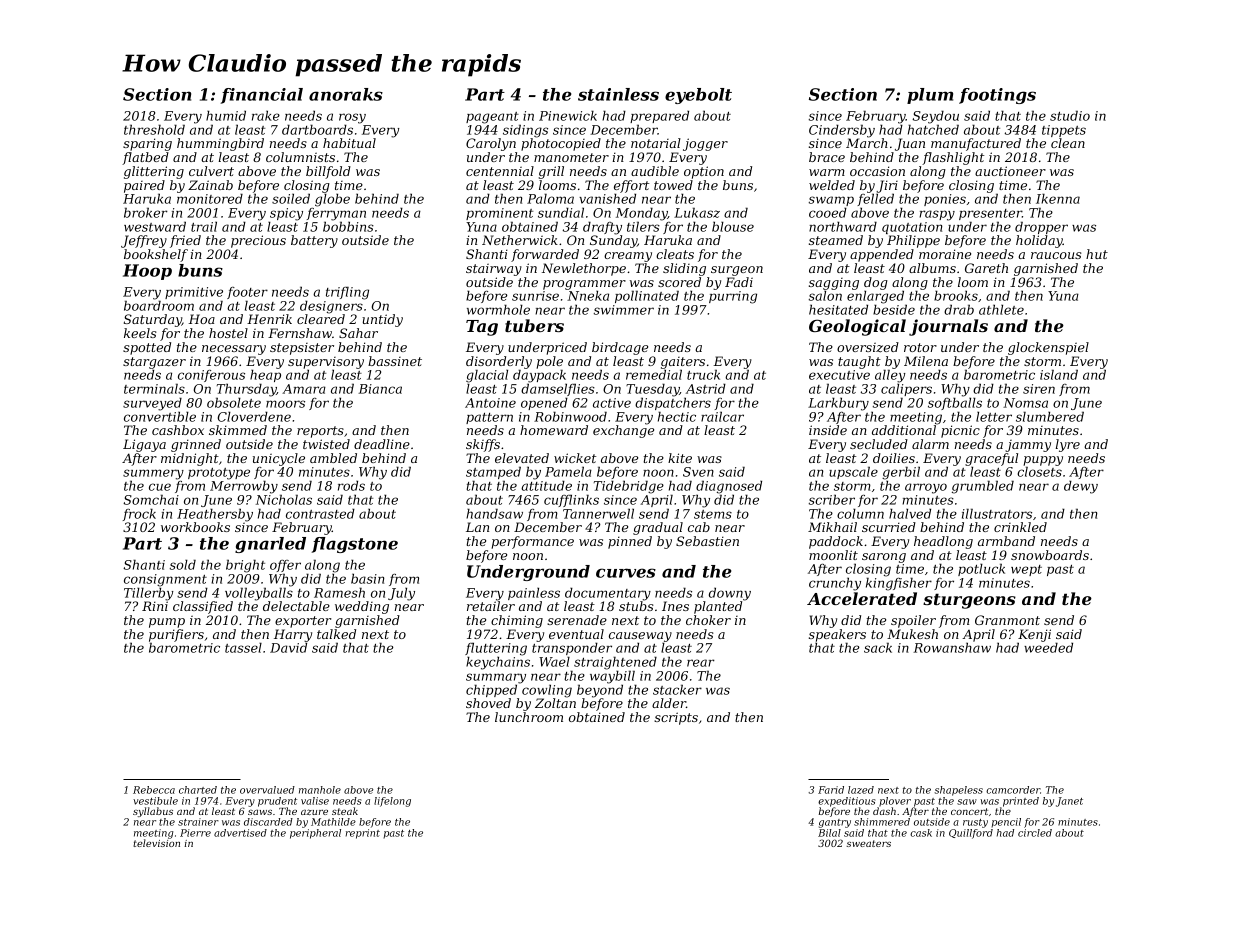 The image size is (1233, 952). What do you see at coordinates (482, 328) in the image?
I see `Tag` at bounding box center [482, 328].
